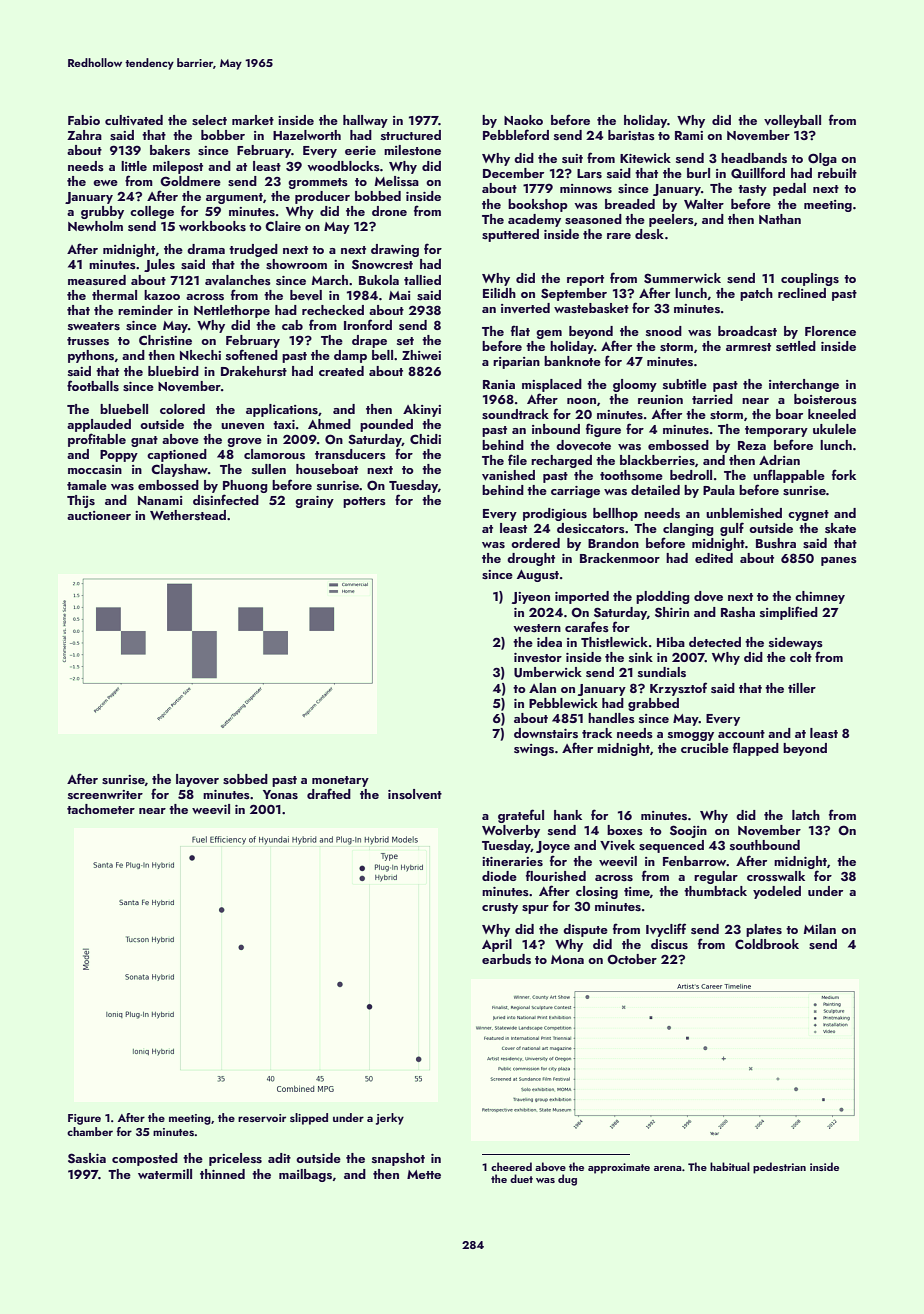 Image resolution: width=924 pixels, height=1314 pixels. Describe the element at coordinates (748, 347) in the screenshot. I see `armrest` at that location.
